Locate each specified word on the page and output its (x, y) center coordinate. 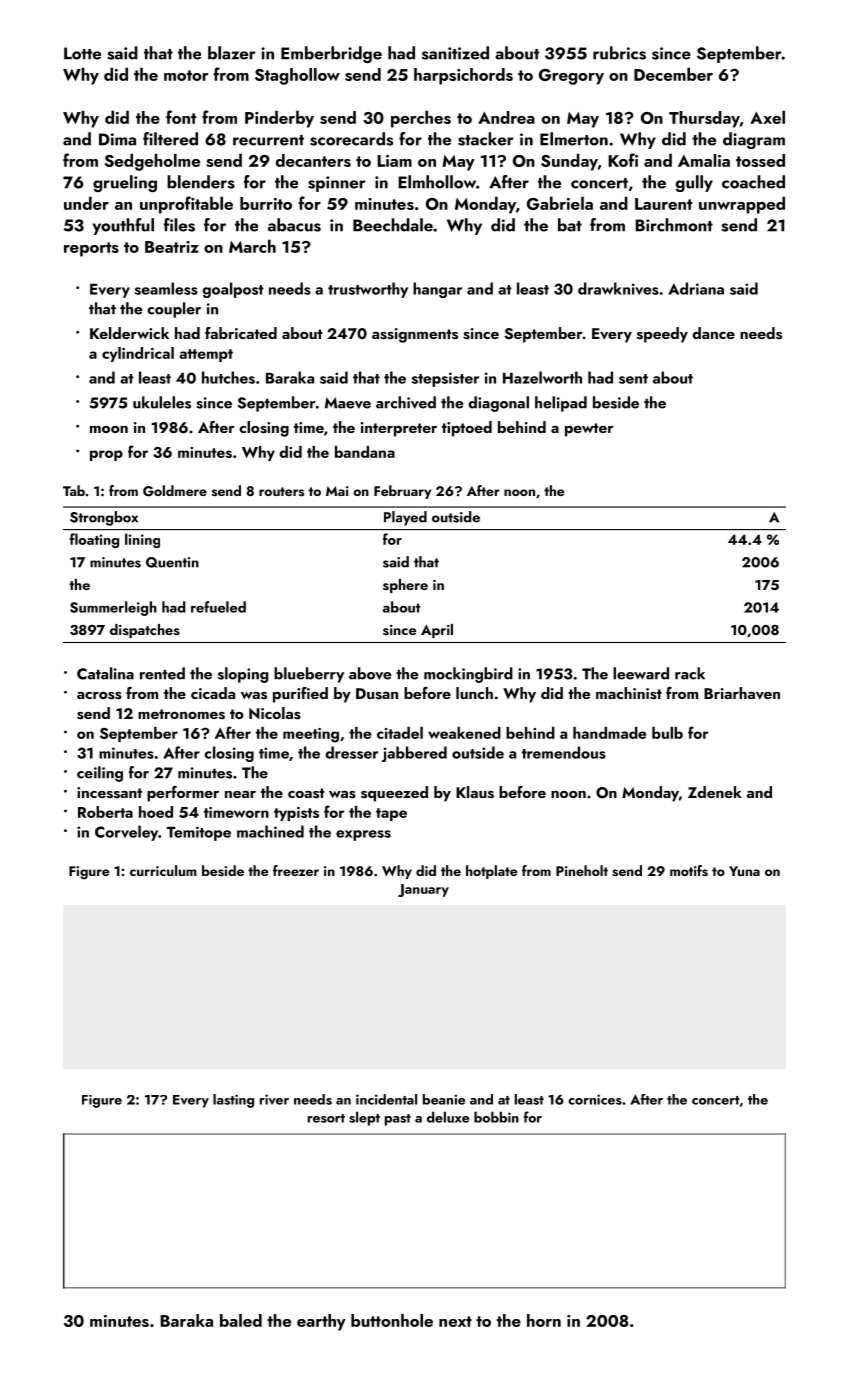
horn (544, 1320)
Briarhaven (742, 693)
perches (421, 119)
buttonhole (392, 1320)
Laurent (663, 204)
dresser (352, 752)
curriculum (163, 870)
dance (713, 333)
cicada (213, 693)
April (437, 631)
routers (281, 491)
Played (405, 518)
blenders (201, 182)
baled (241, 1320)
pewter (589, 430)
